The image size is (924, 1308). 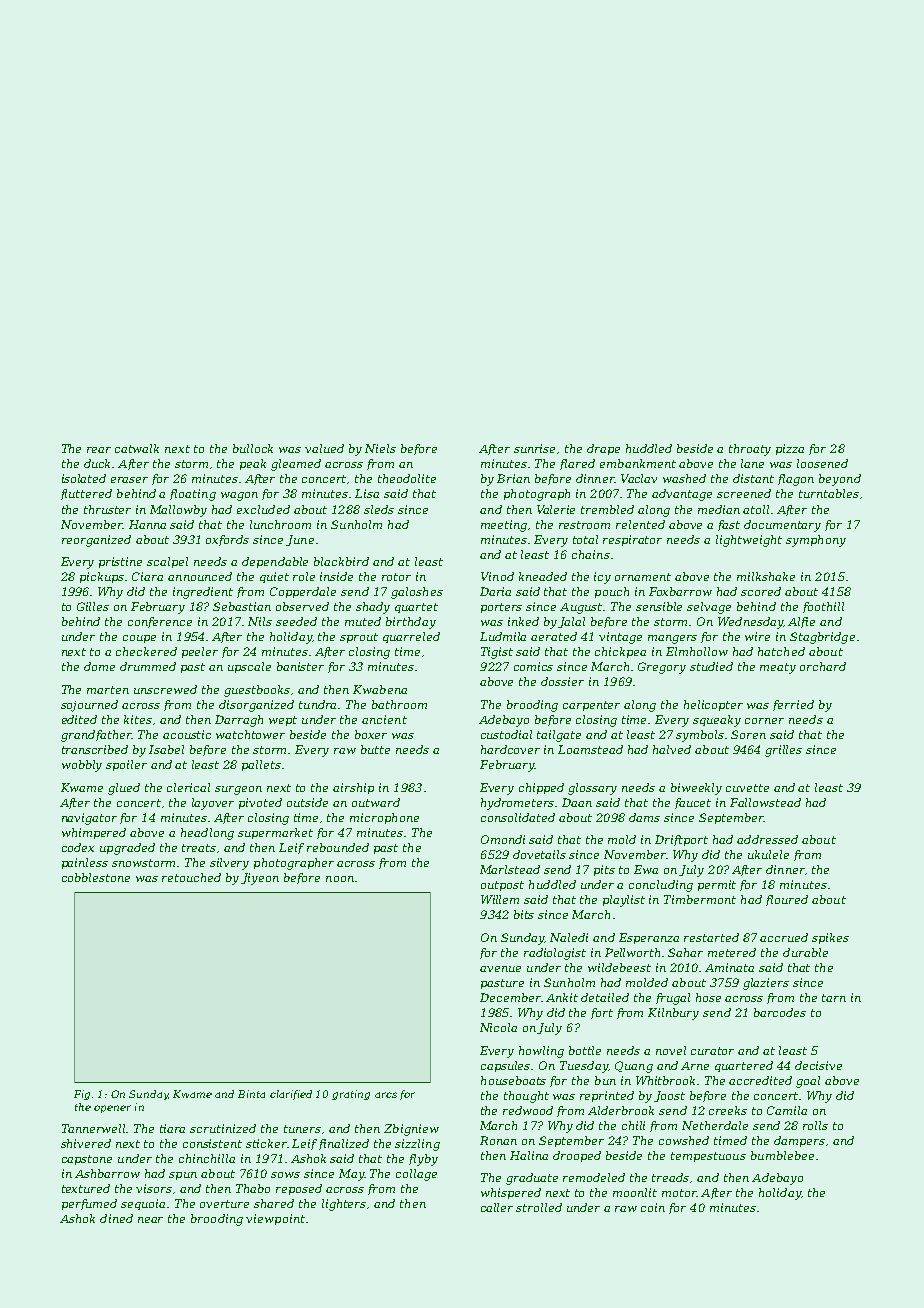 What do you see at coordinates (793, 705) in the page?
I see `ferried` at bounding box center [793, 705].
